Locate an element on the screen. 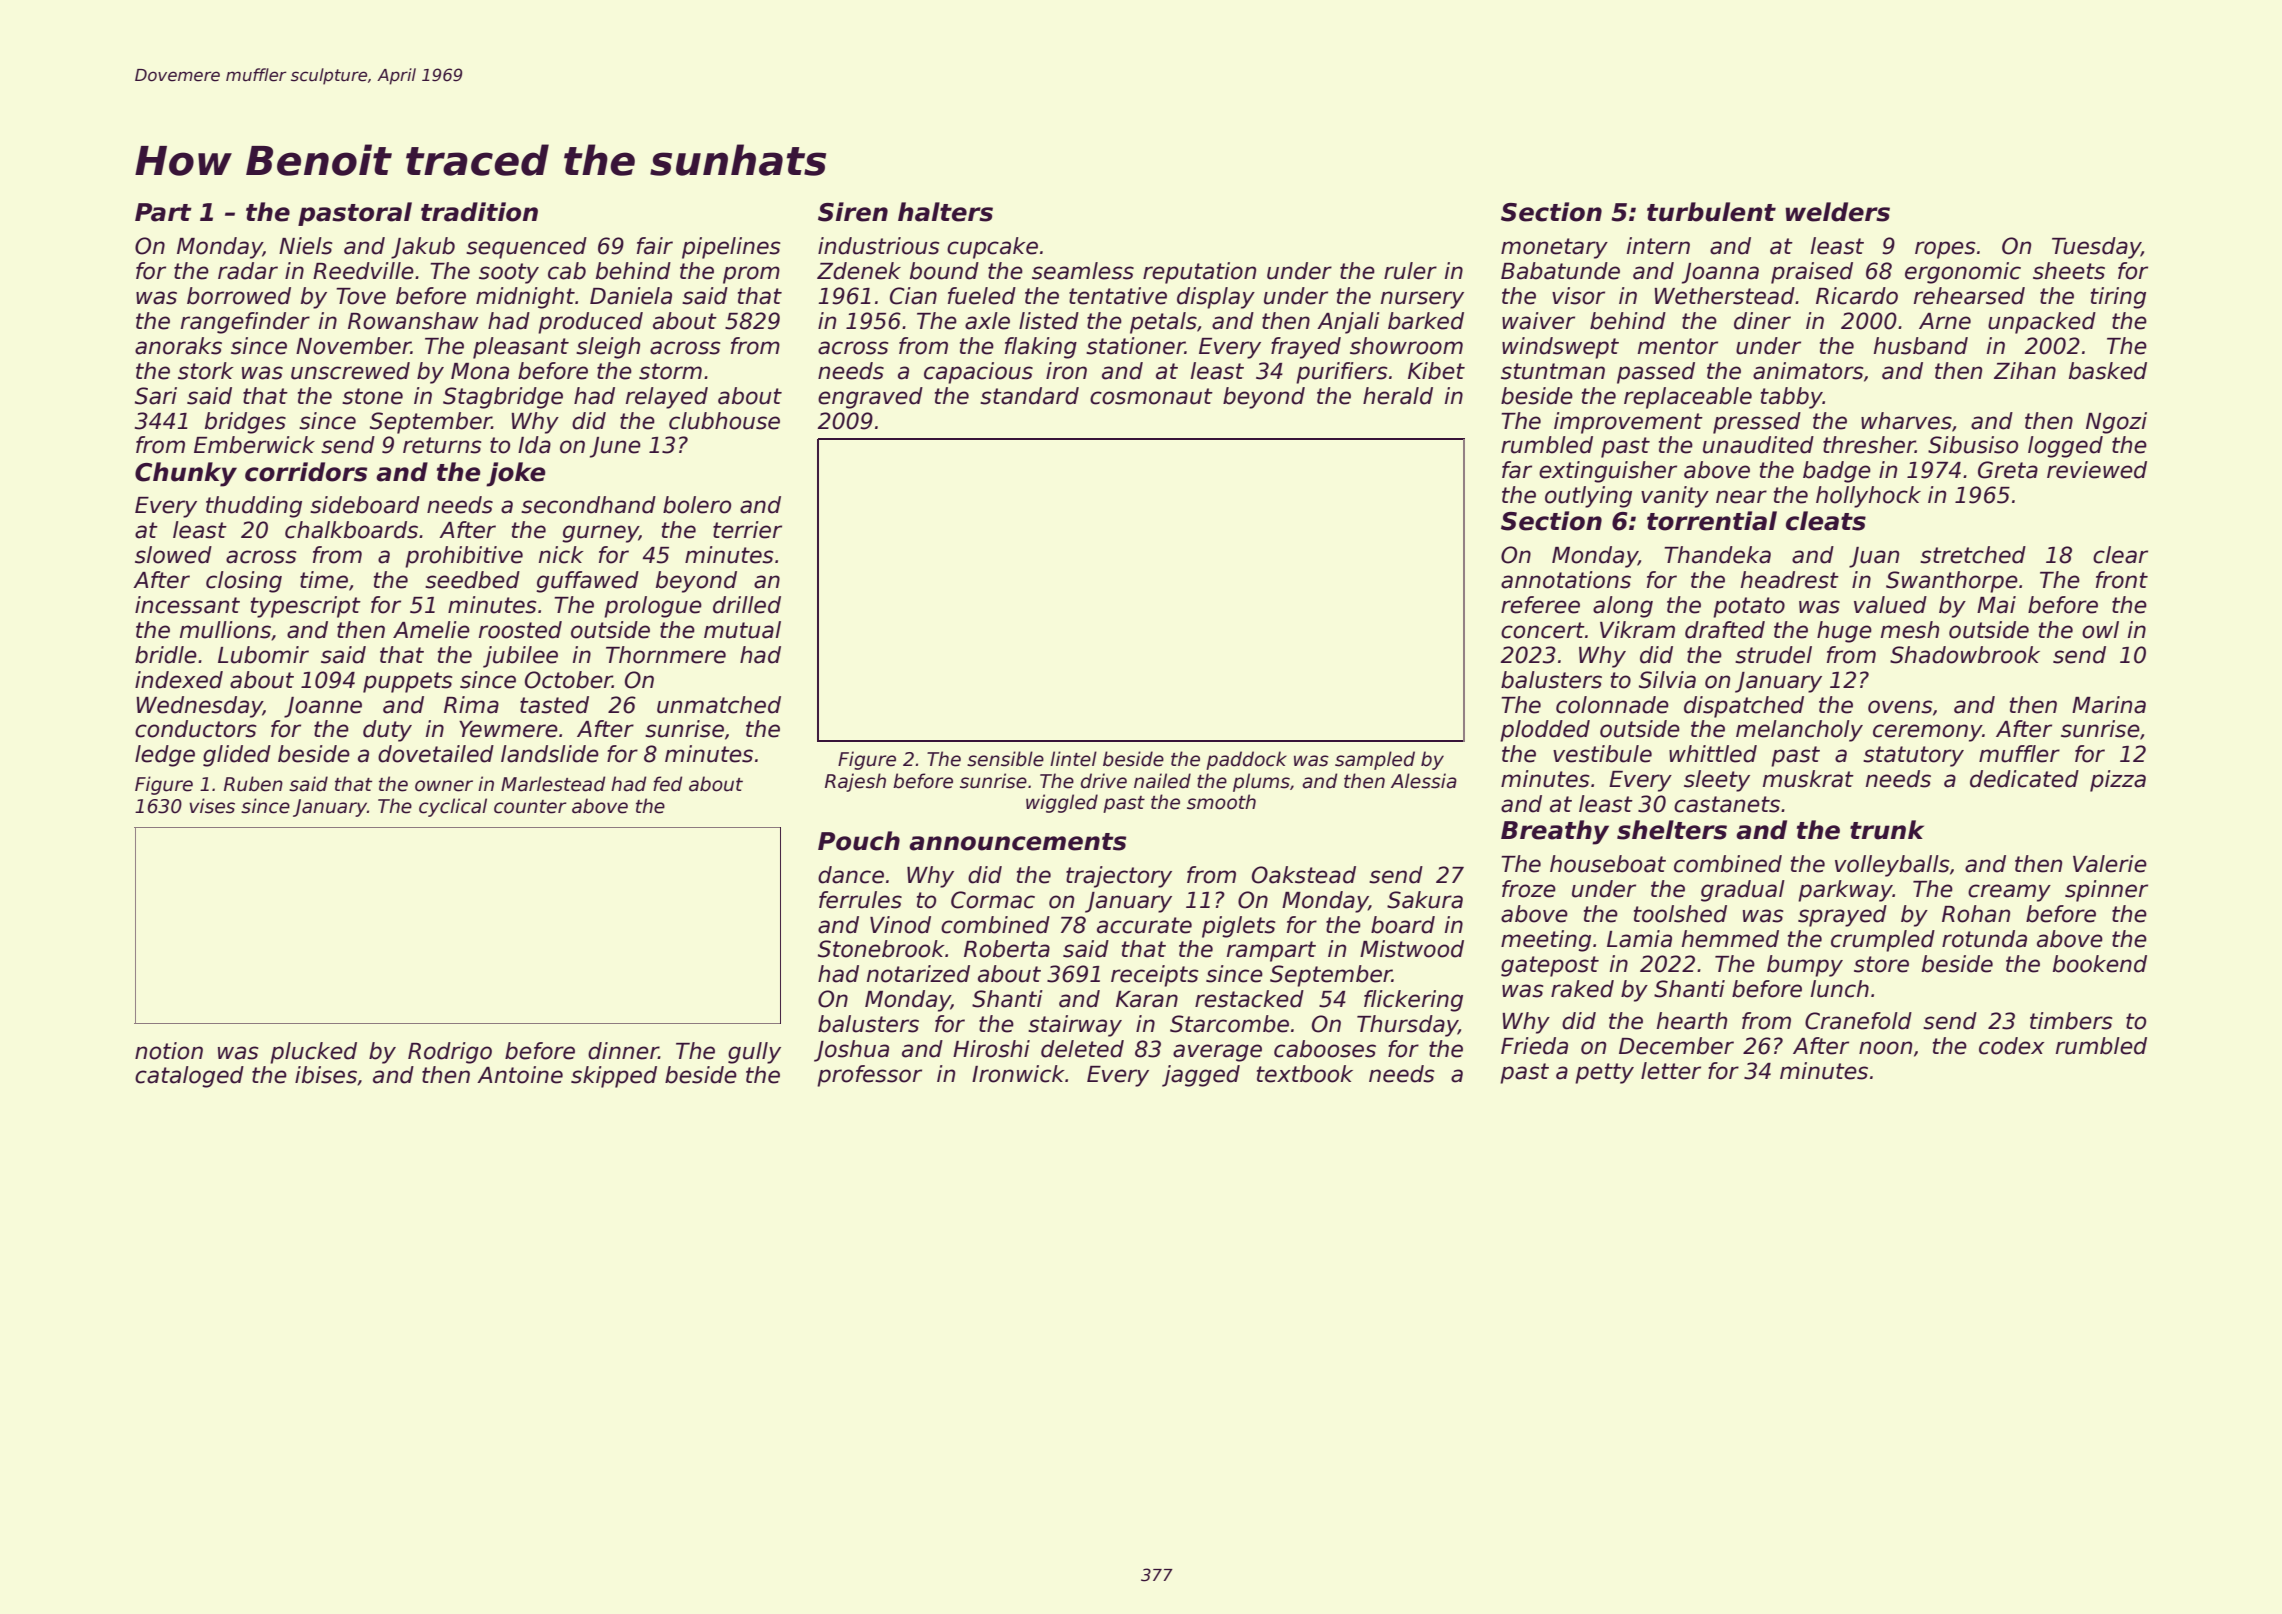 Image resolution: width=2282 pixels, height=1614 pixels. wharves is located at coordinates (1906, 421).
